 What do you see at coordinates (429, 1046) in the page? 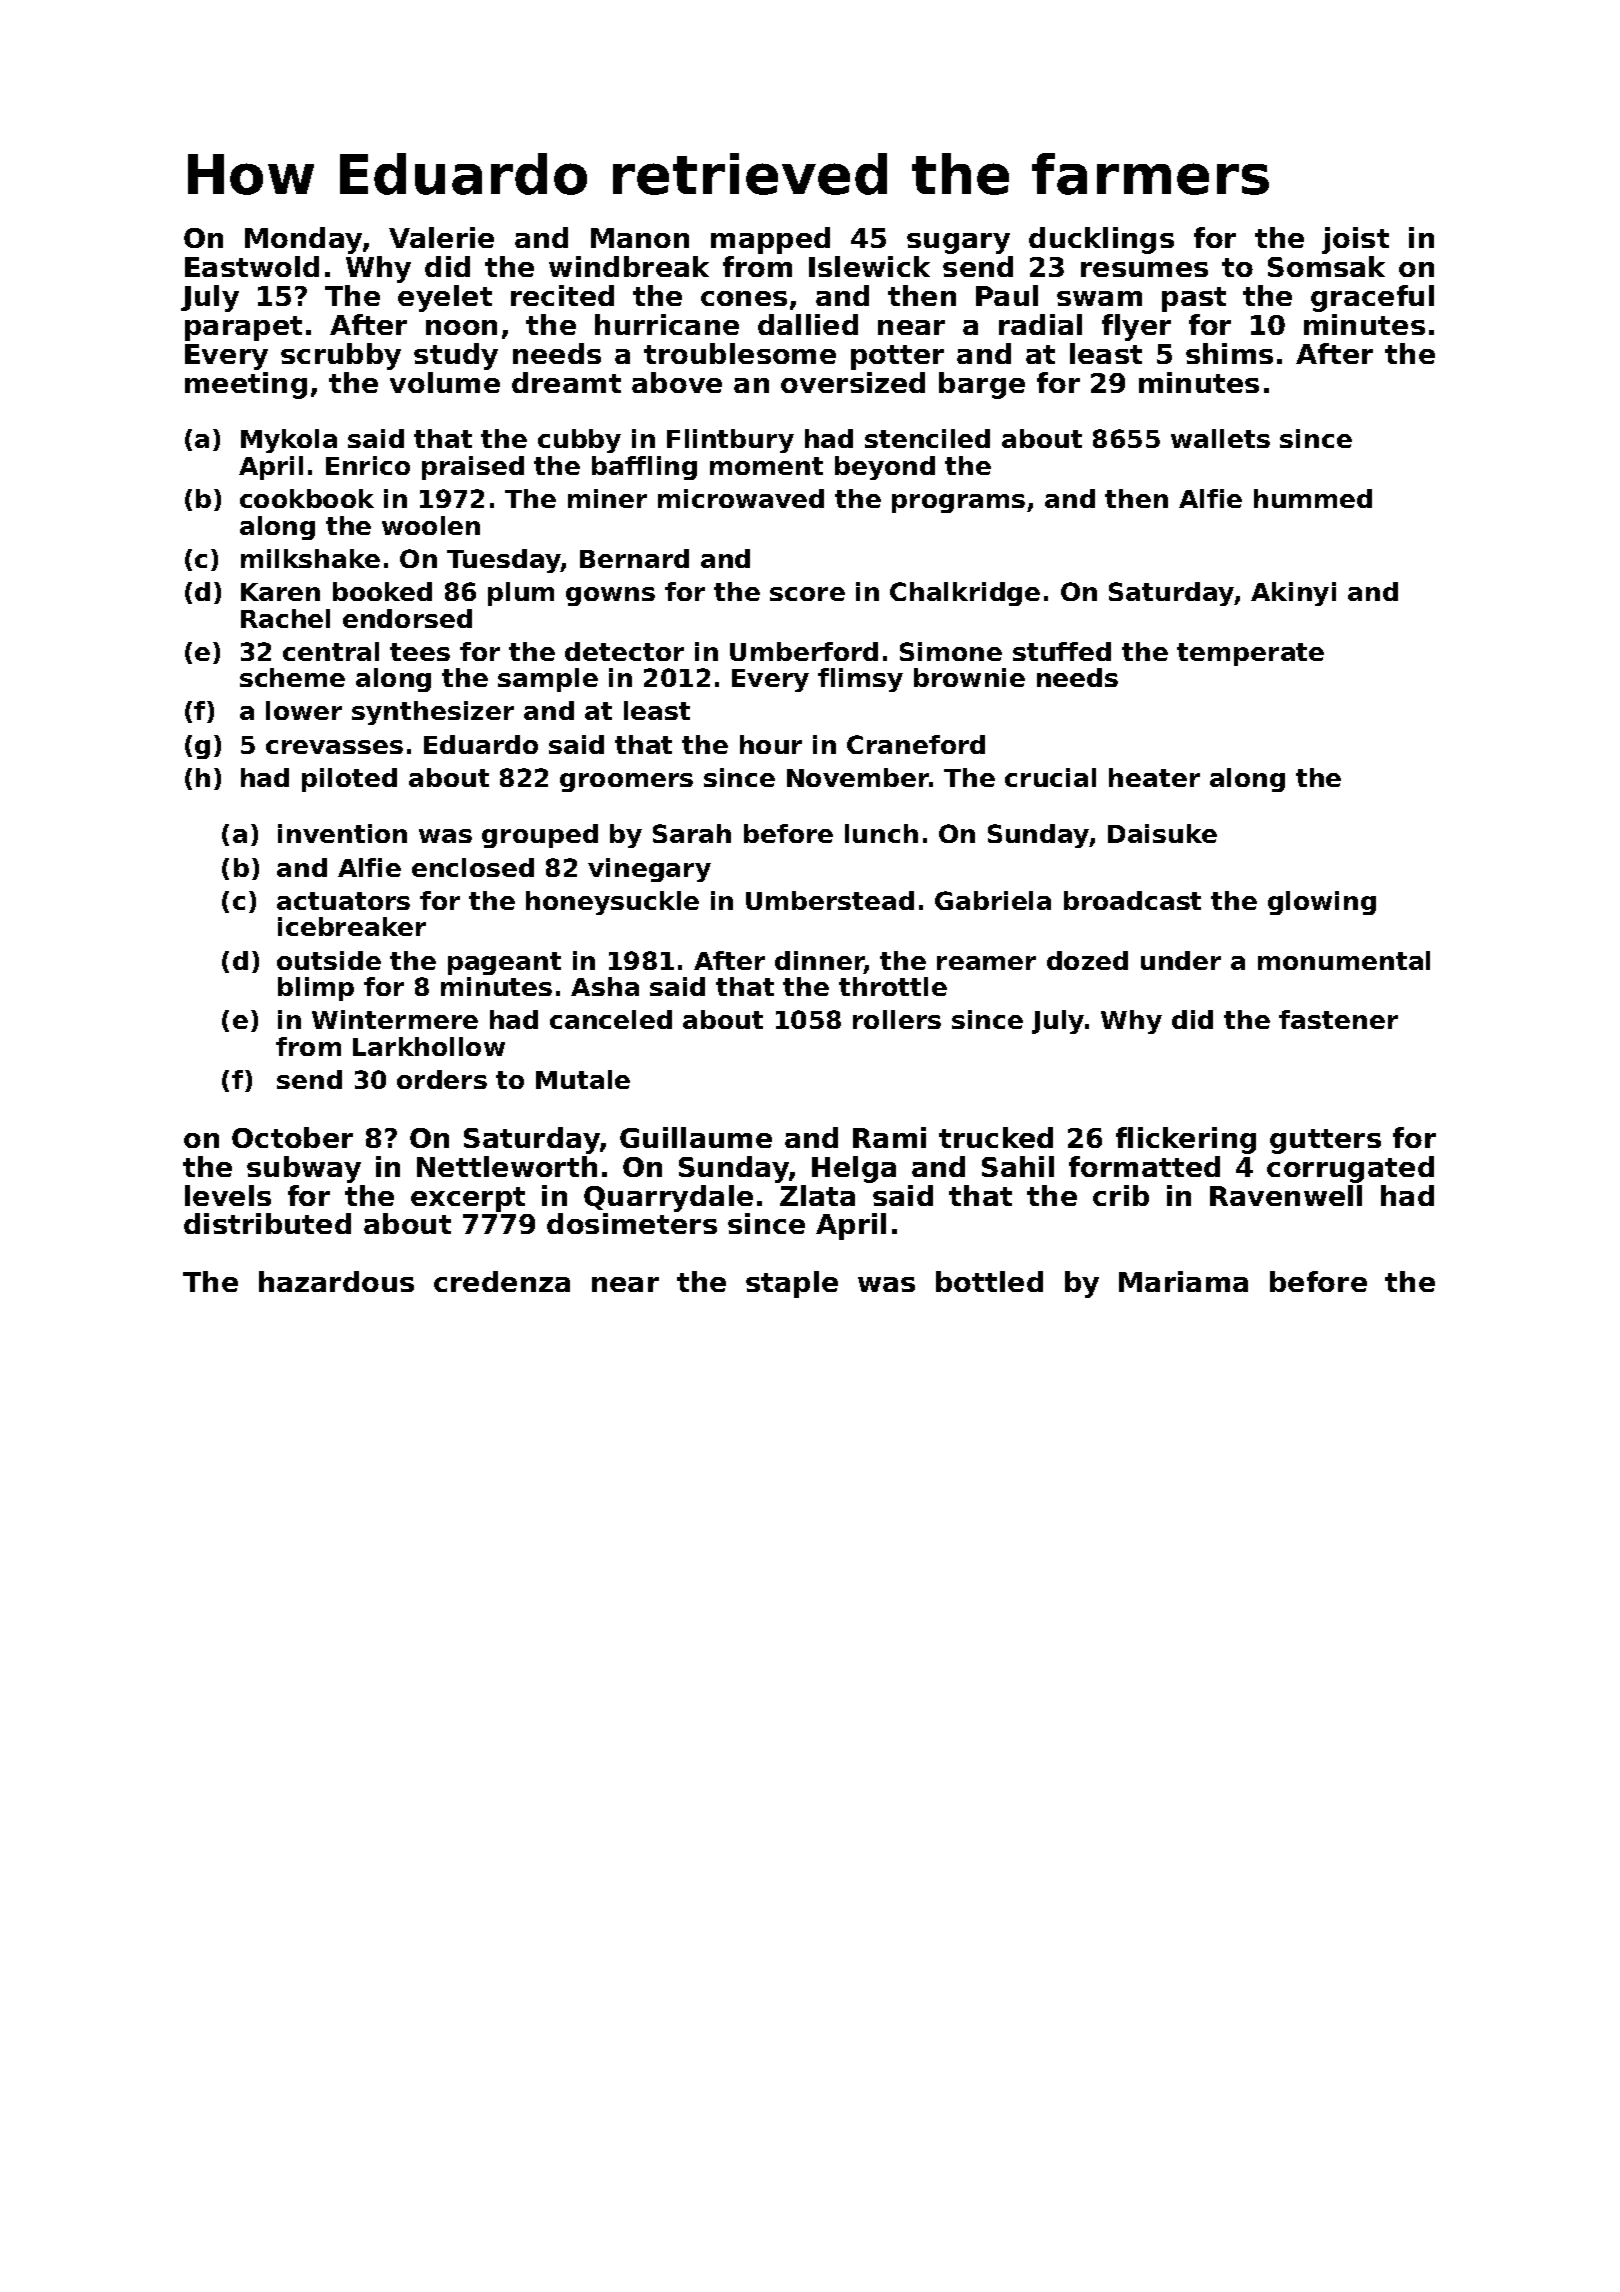
I see `Larkhollow` at bounding box center [429, 1046].
